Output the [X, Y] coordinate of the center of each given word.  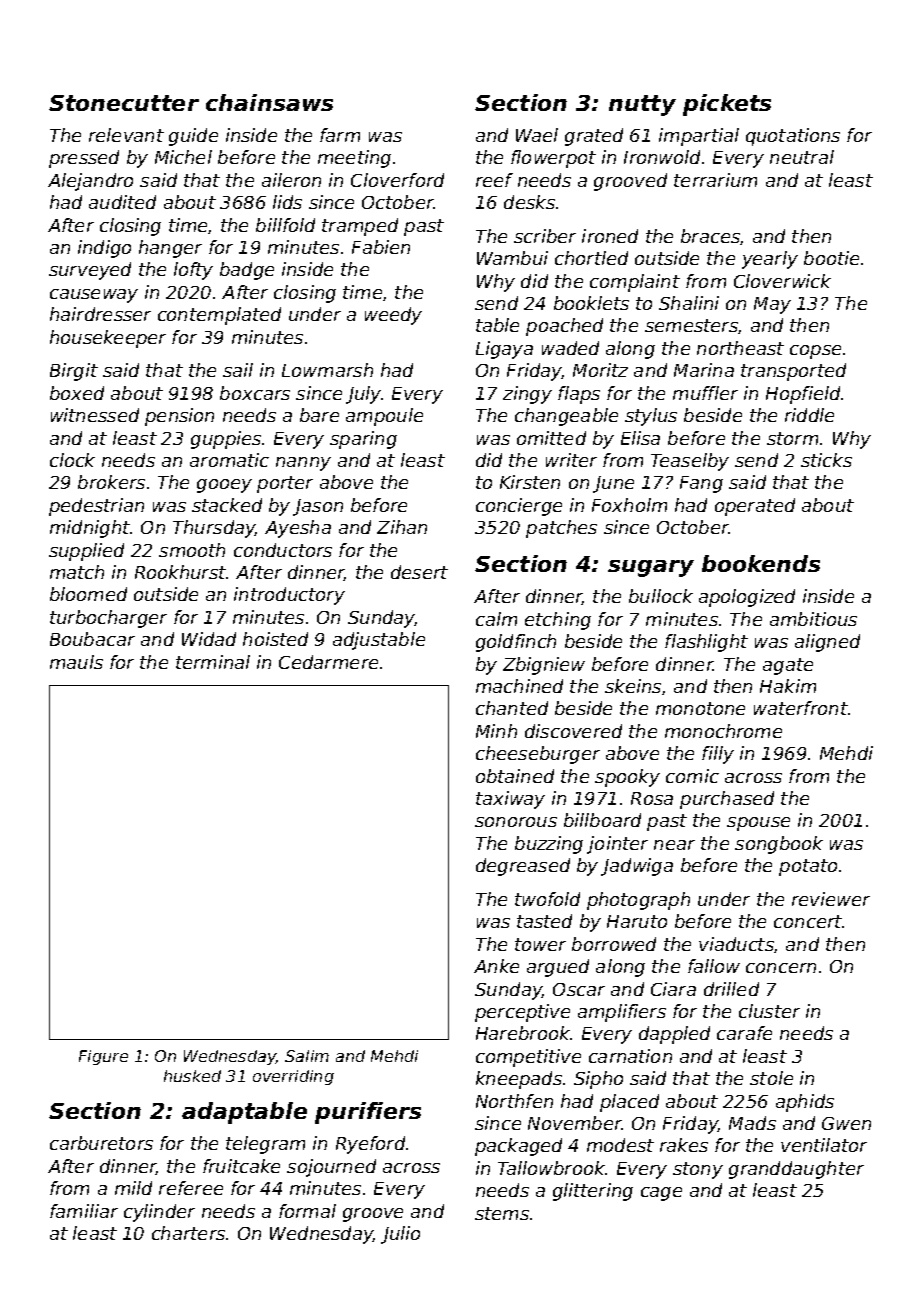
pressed [84, 159]
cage [661, 1194]
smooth [192, 550]
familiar [84, 1211]
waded [570, 348]
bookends [761, 563]
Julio [400, 1235]
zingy [527, 395]
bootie [831, 258]
